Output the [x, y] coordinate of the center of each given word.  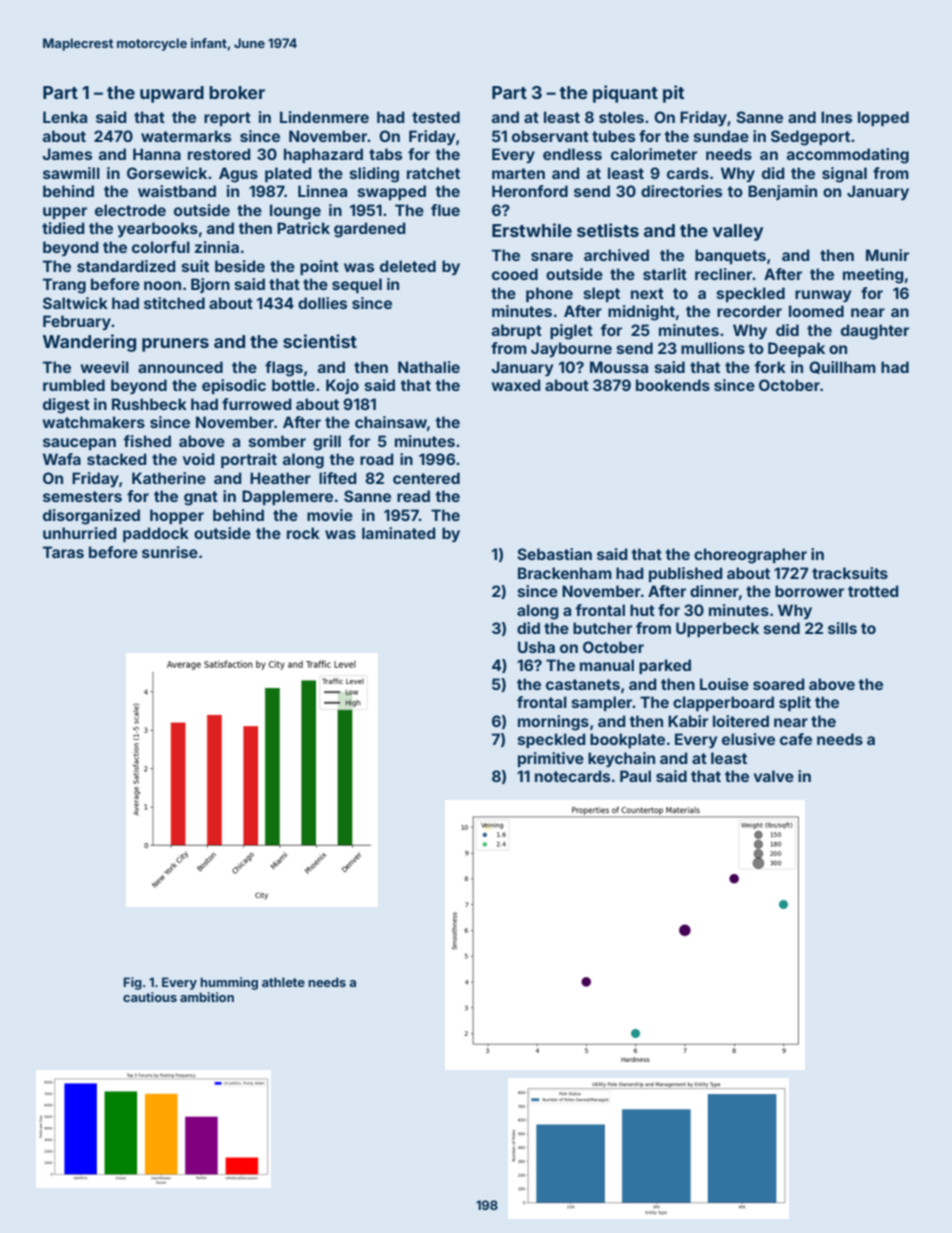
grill [327, 443]
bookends [673, 385]
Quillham [842, 367]
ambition [207, 997]
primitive [551, 759]
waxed [516, 385]
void [199, 459]
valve [774, 776]
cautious [150, 997]
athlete [283, 982]
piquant [625, 94]
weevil [105, 367]
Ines [836, 117]
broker [237, 92]
